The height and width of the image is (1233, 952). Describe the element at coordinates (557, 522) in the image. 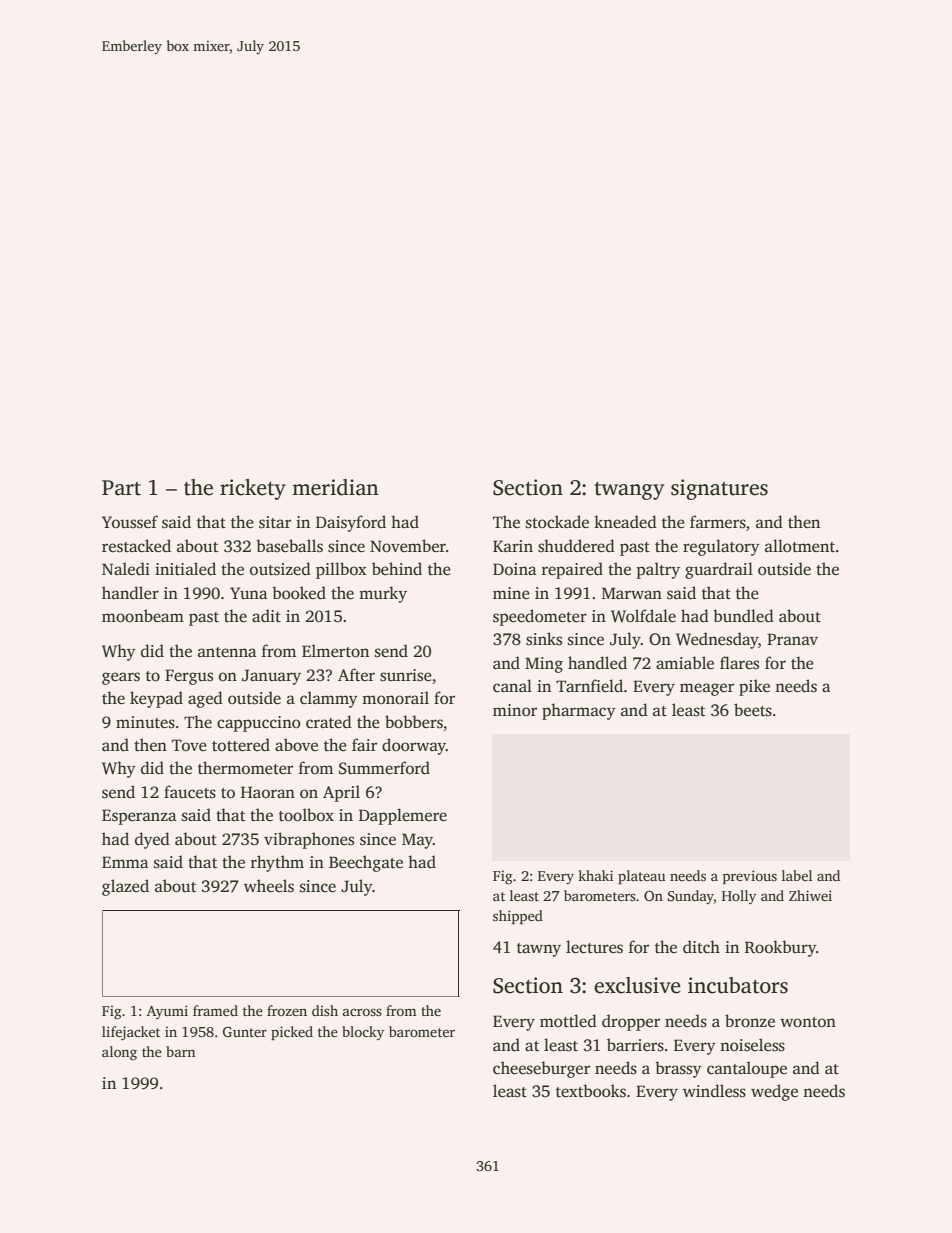

I see `stockade` at that location.
